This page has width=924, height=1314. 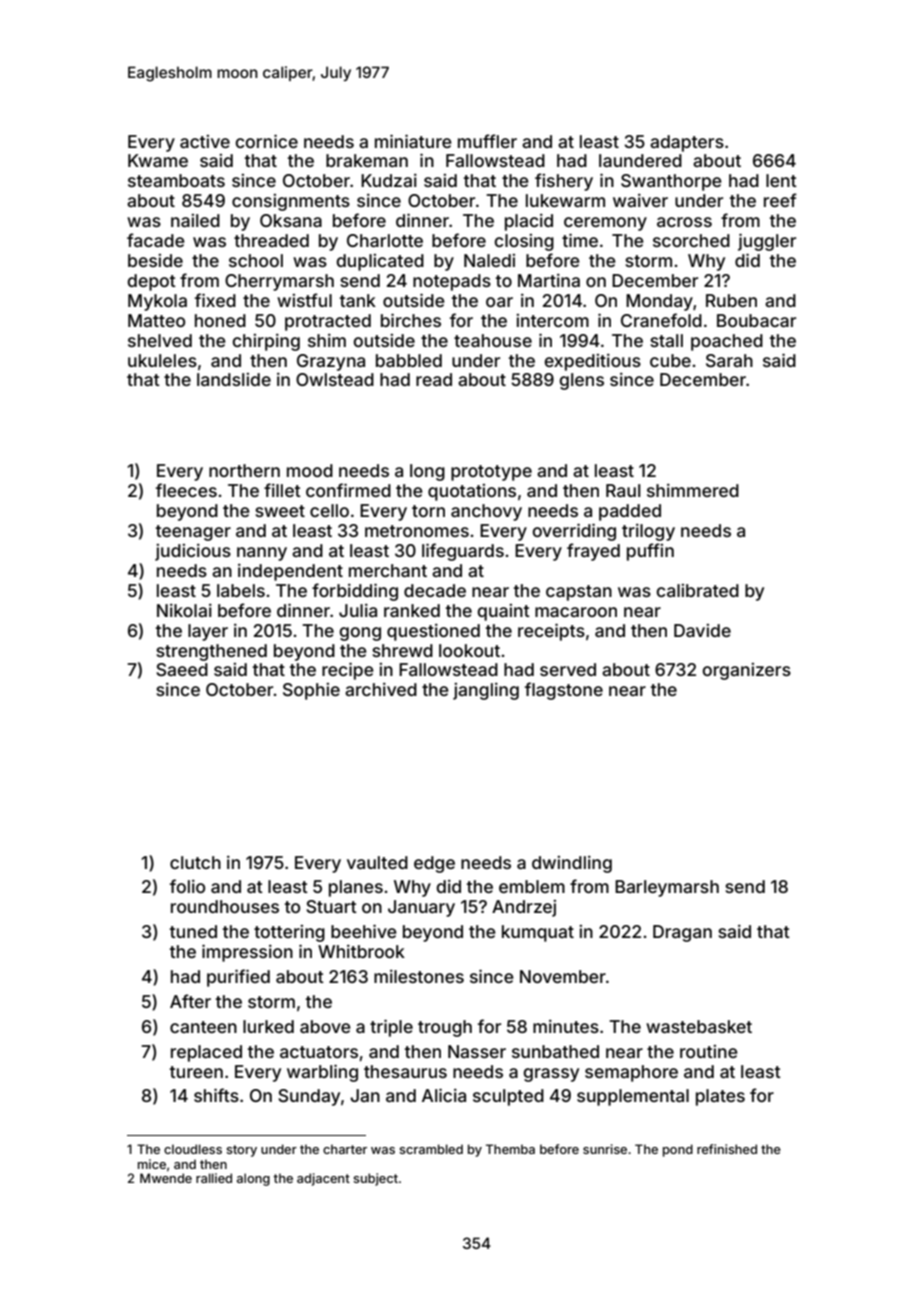 What do you see at coordinates (309, 1097) in the page?
I see `Sunday` at bounding box center [309, 1097].
